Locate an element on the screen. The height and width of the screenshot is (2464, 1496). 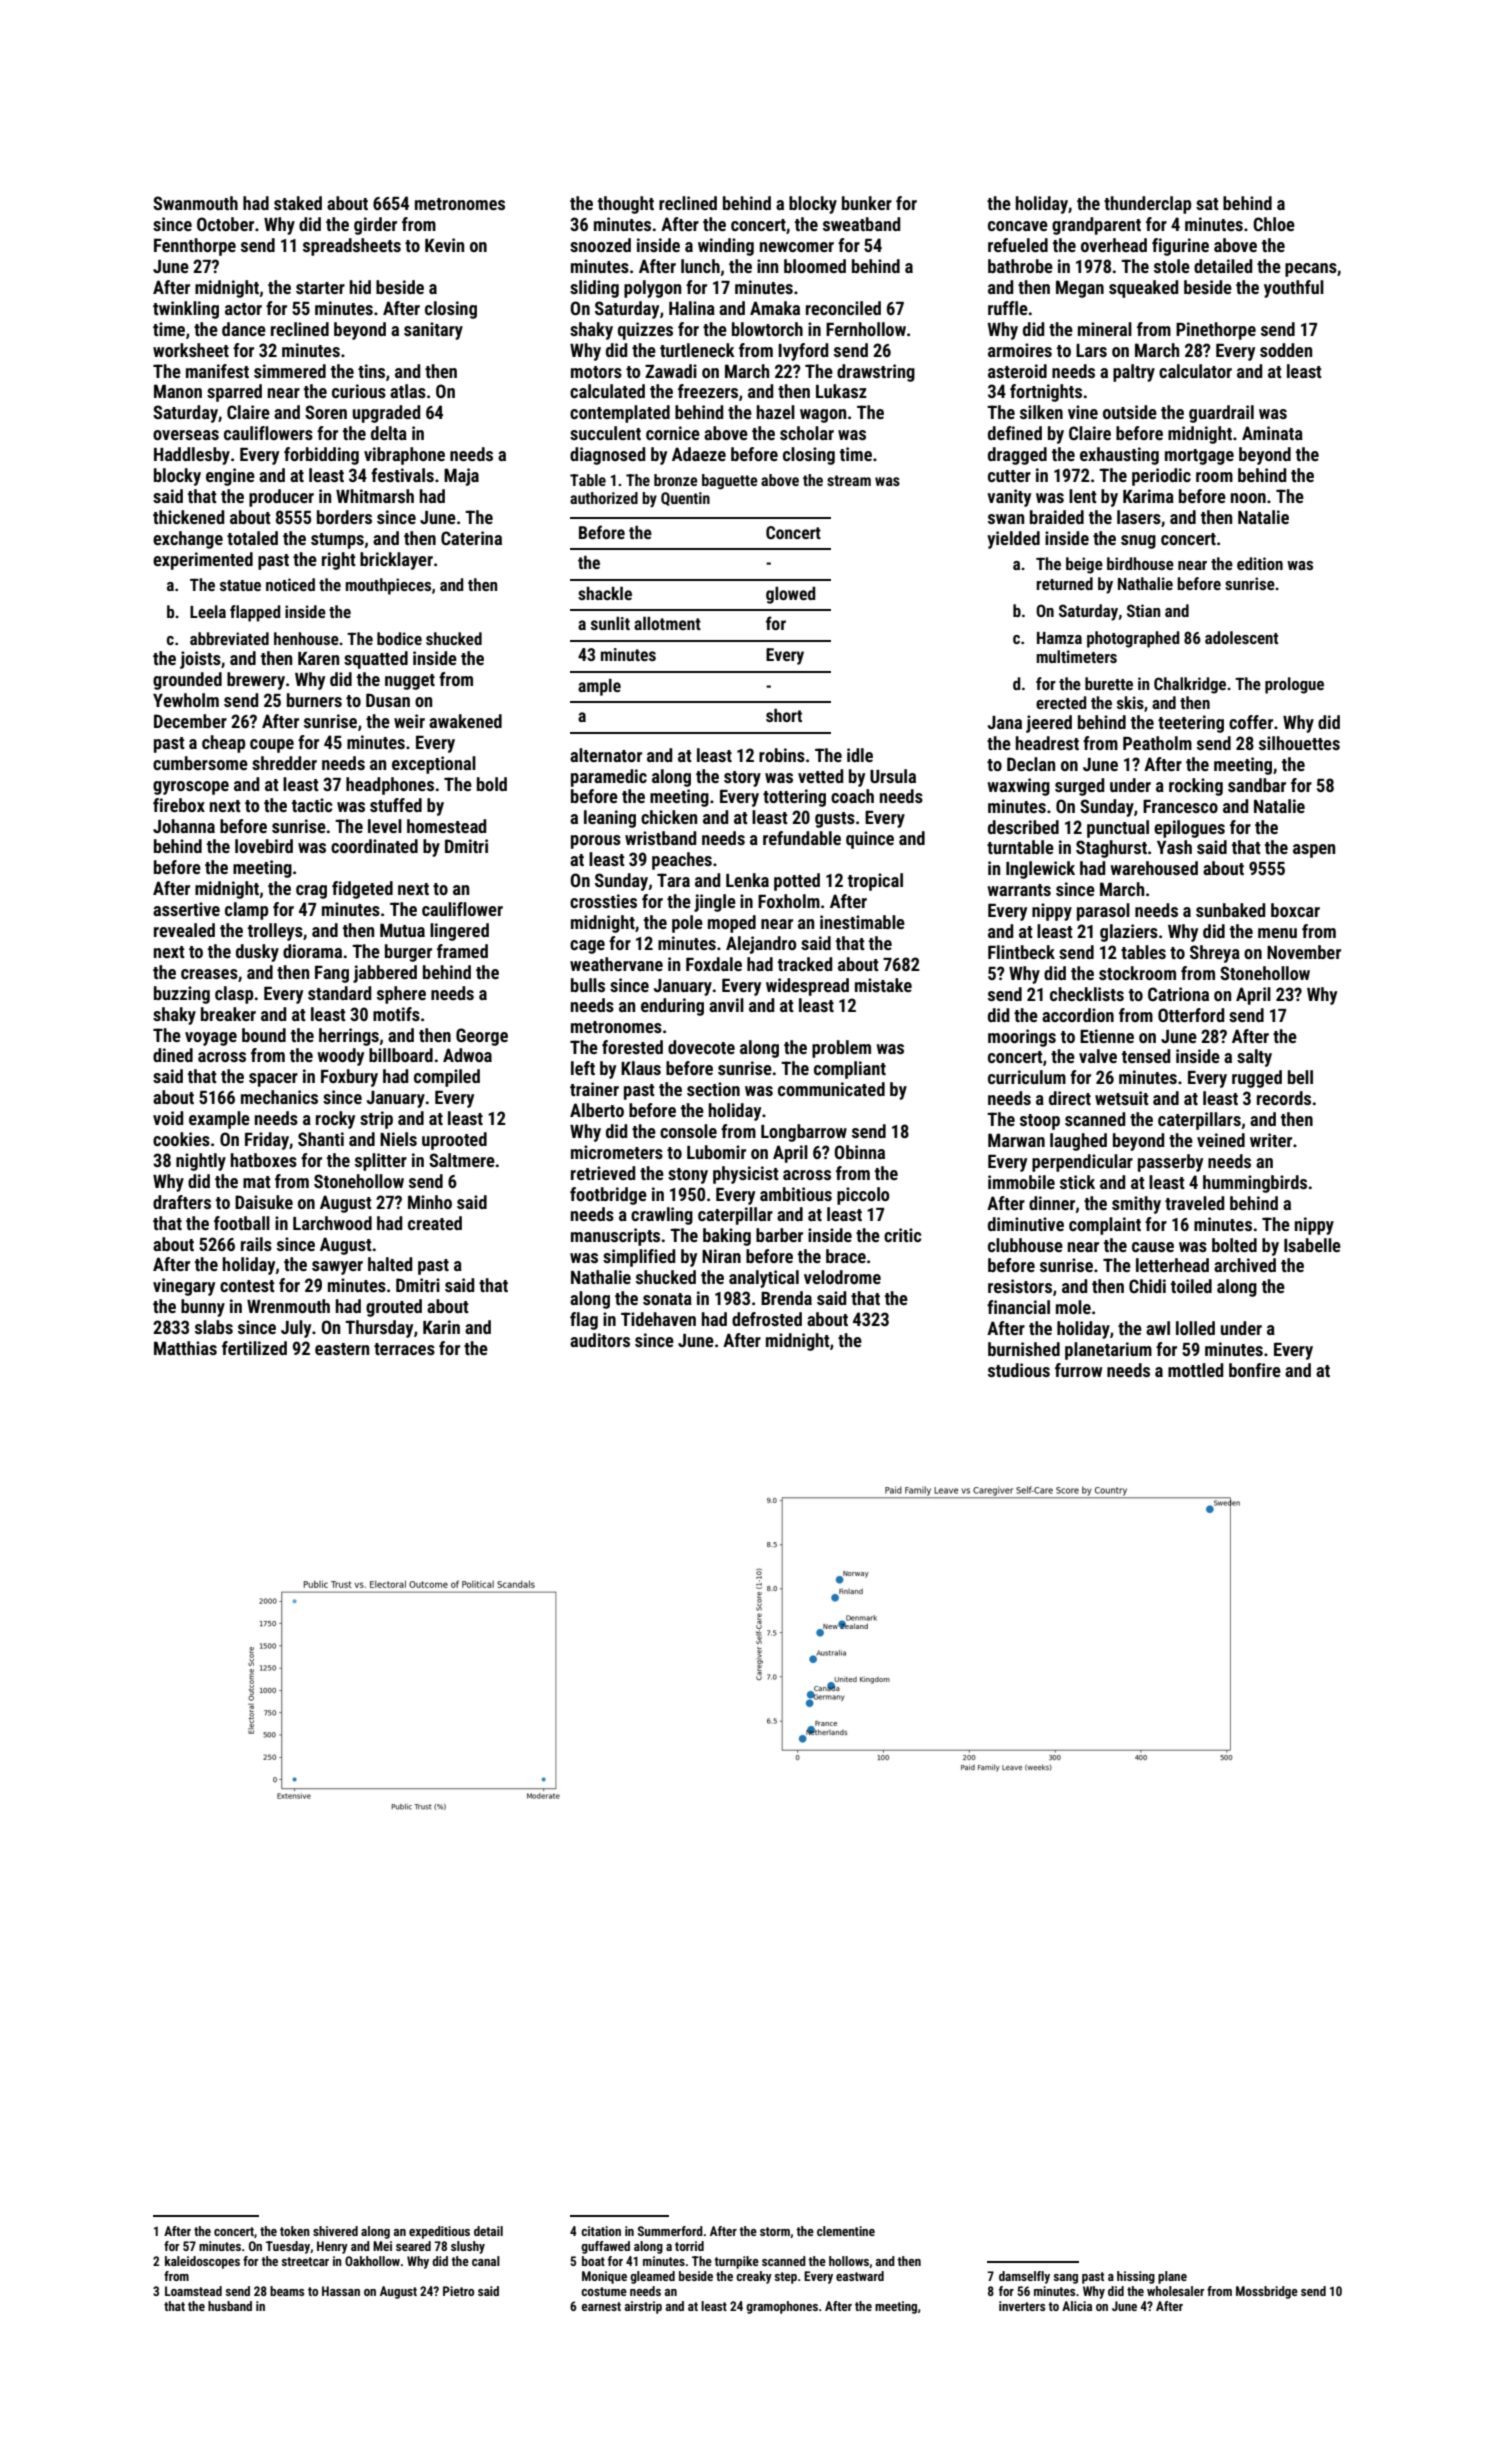
furrow is located at coordinates (1078, 1370).
